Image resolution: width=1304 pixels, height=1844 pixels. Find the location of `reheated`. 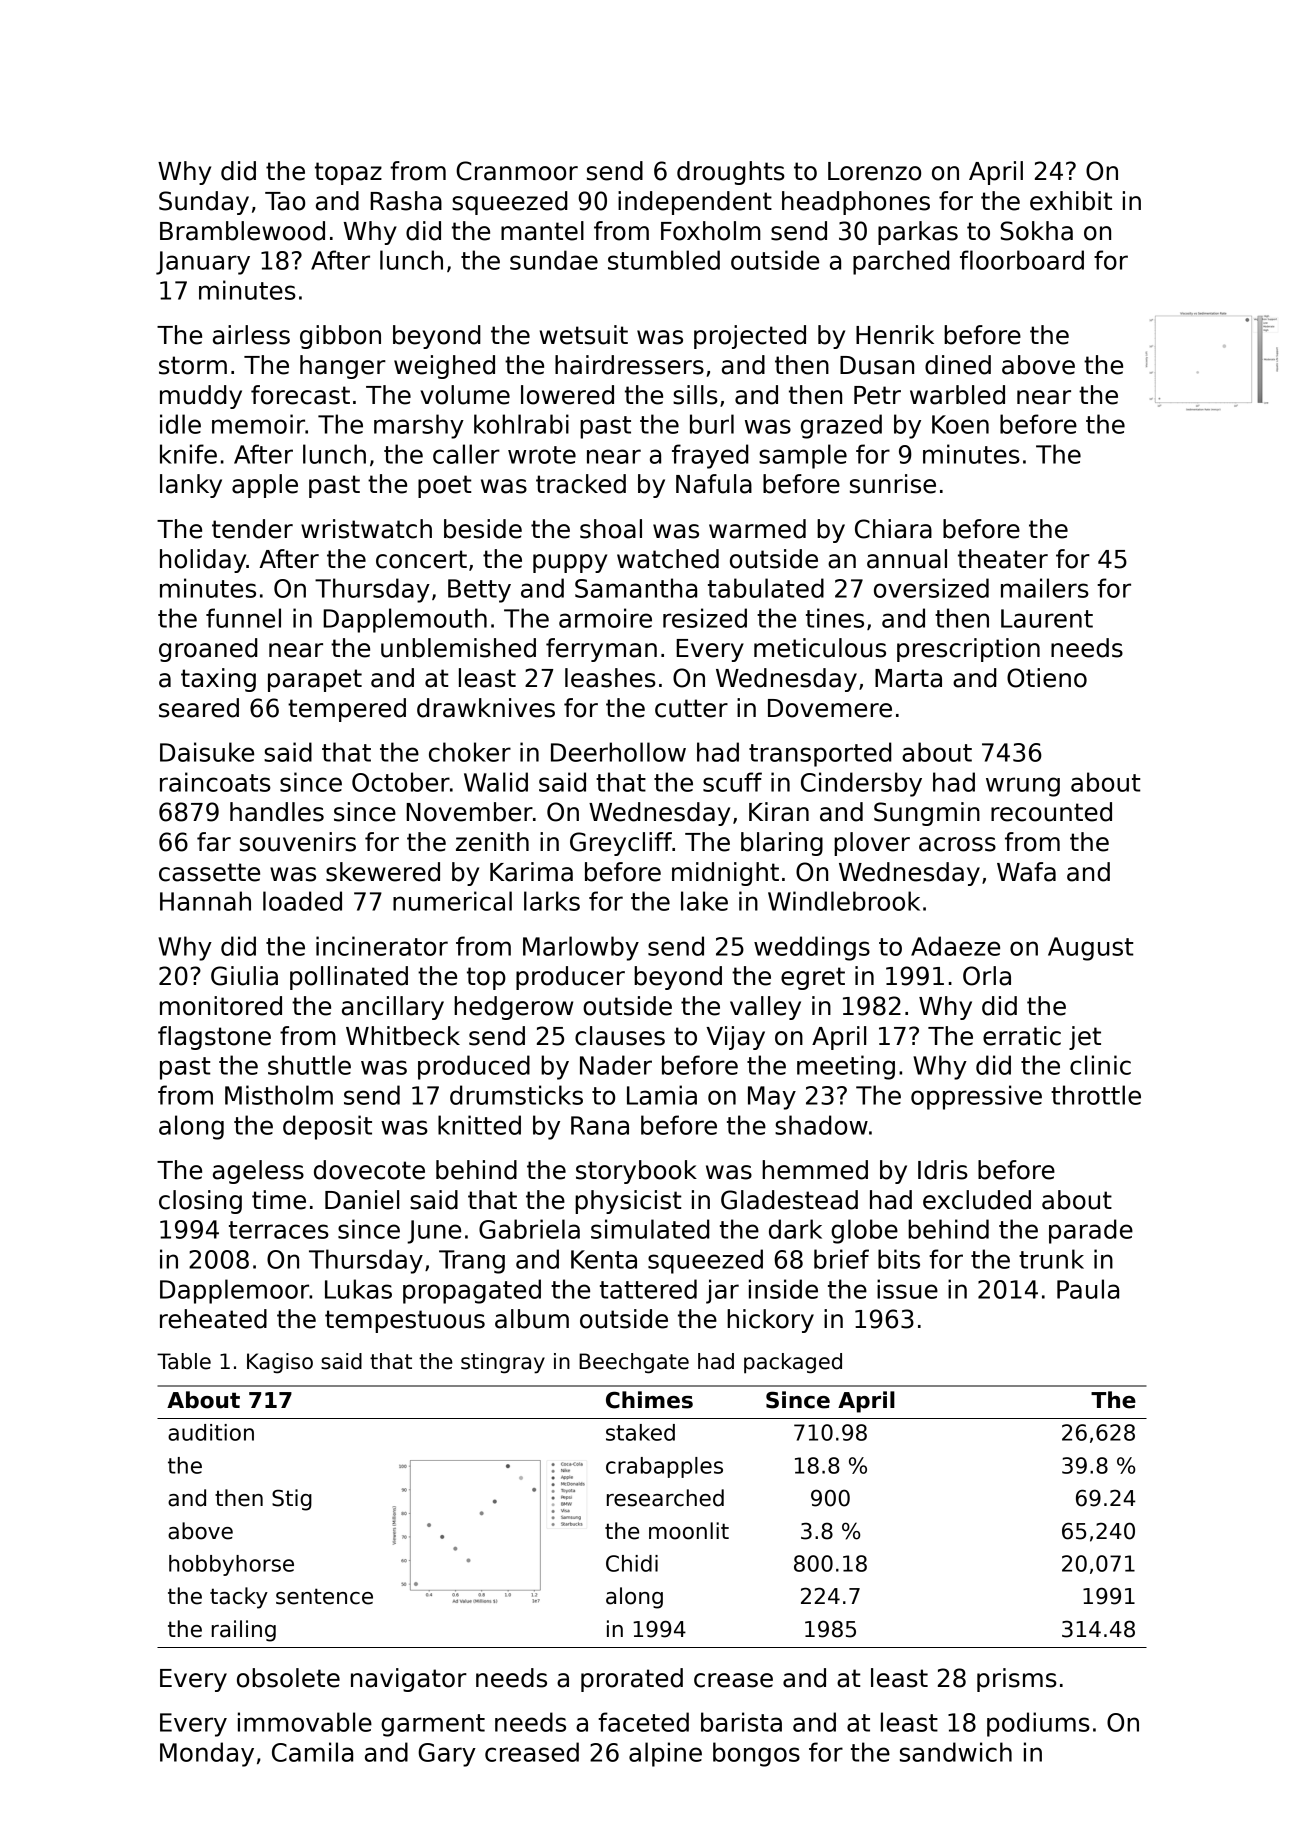

reheated is located at coordinates (213, 1319).
